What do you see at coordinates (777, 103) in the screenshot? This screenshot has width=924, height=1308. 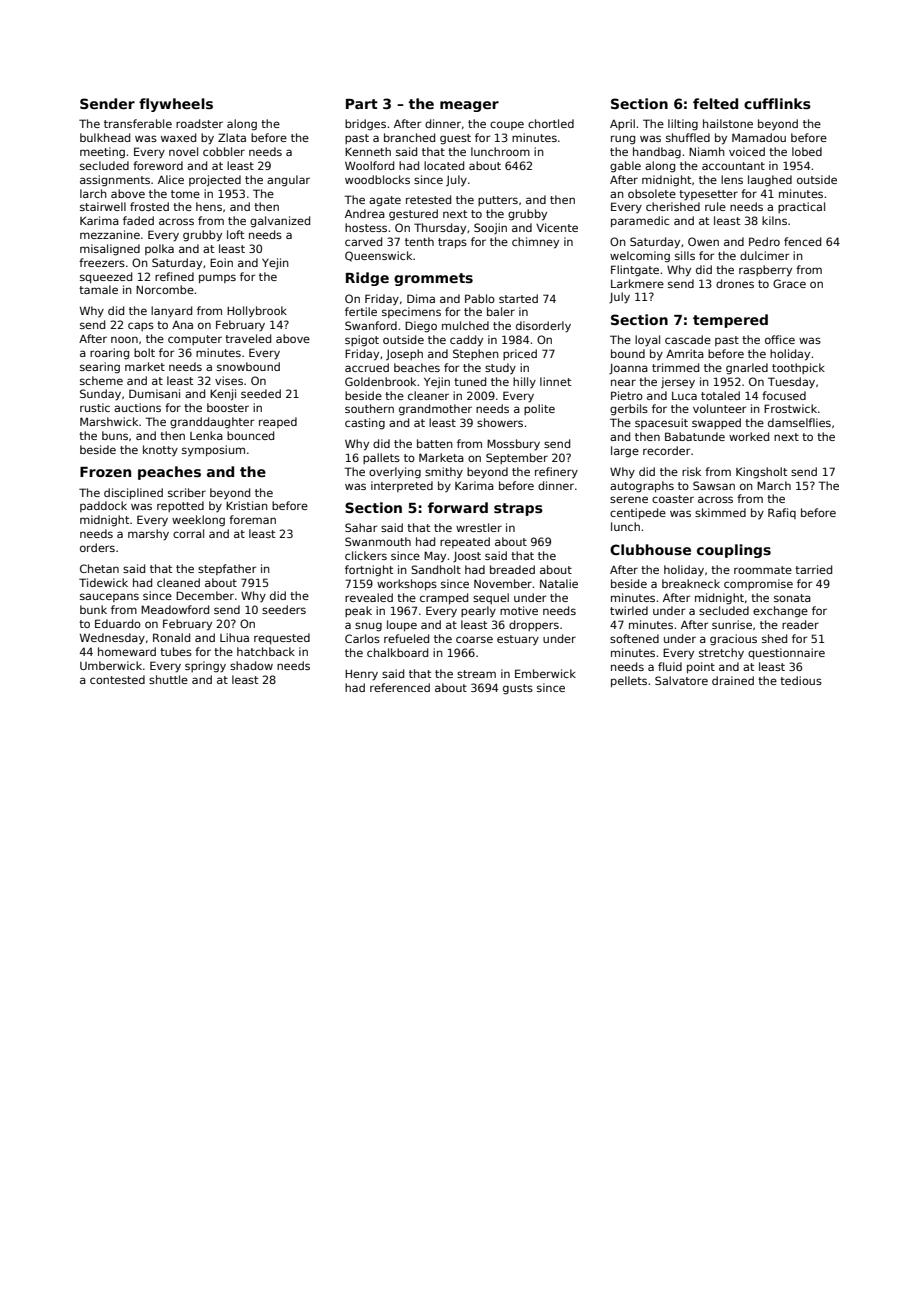 I see `cufflinks` at bounding box center [777, 103].
